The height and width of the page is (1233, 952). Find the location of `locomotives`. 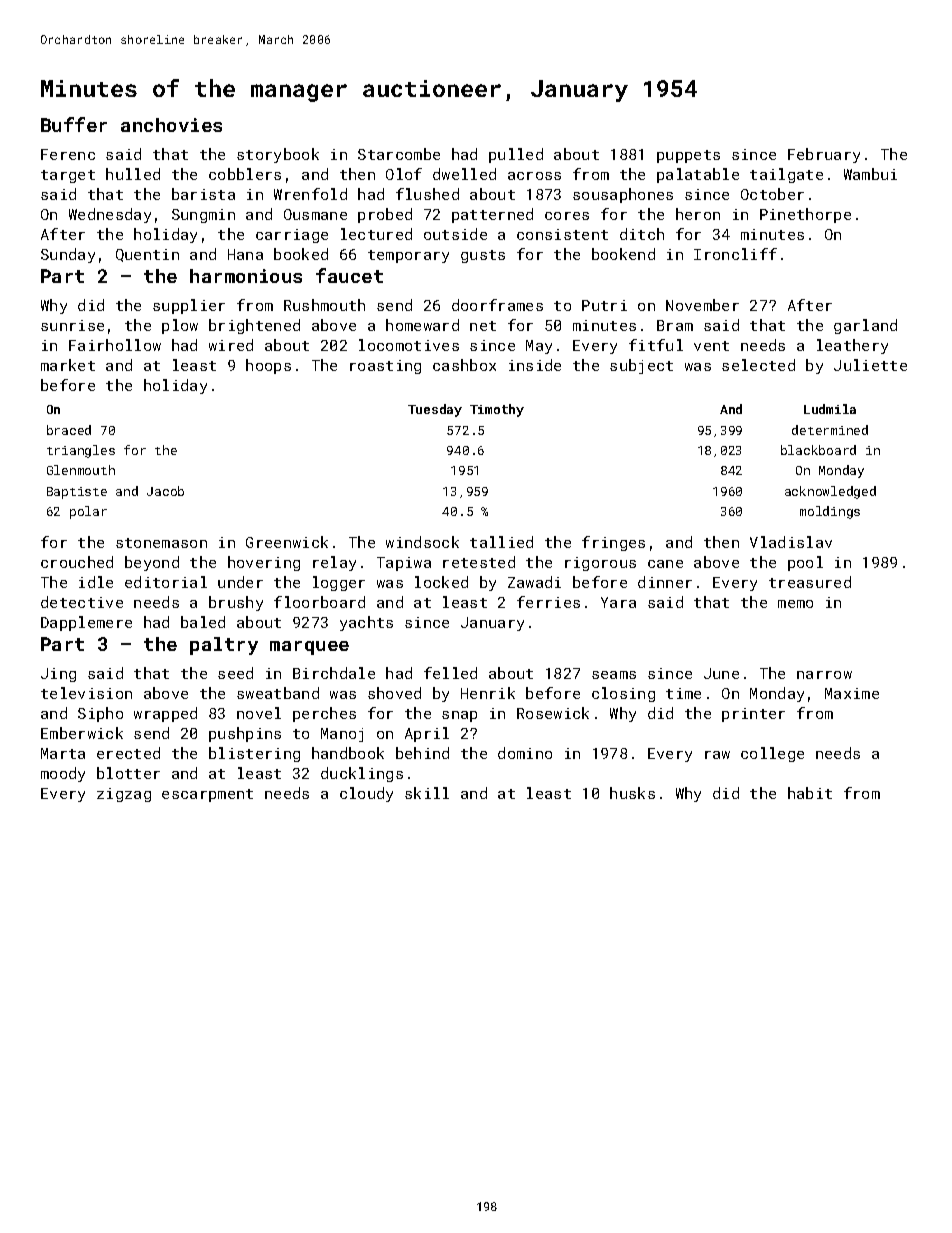

locomotives is located at coordinates (409, 345).
